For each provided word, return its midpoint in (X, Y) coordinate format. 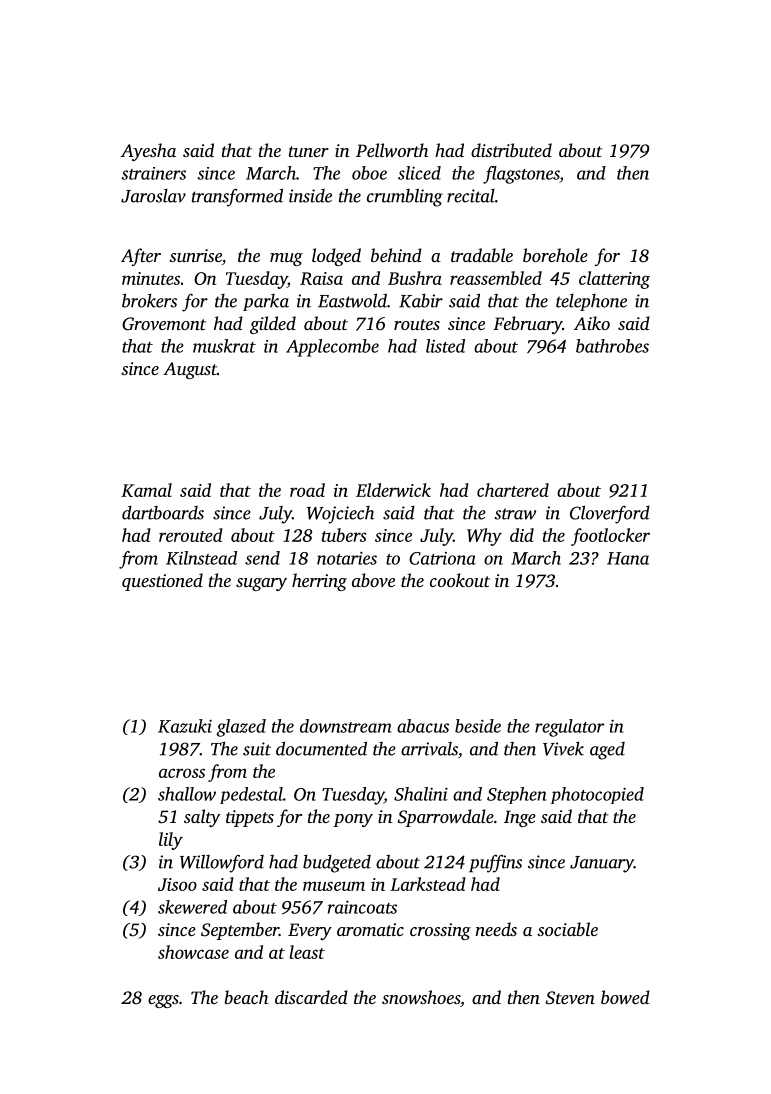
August (190, 370)
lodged (336, 257)
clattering (614, 280)
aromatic (370, 929)
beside (478, 726)
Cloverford (610, 514)
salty (202, 818)
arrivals (429, 749)
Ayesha (148, 152)
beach (246, 997)
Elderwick (393, 490)
